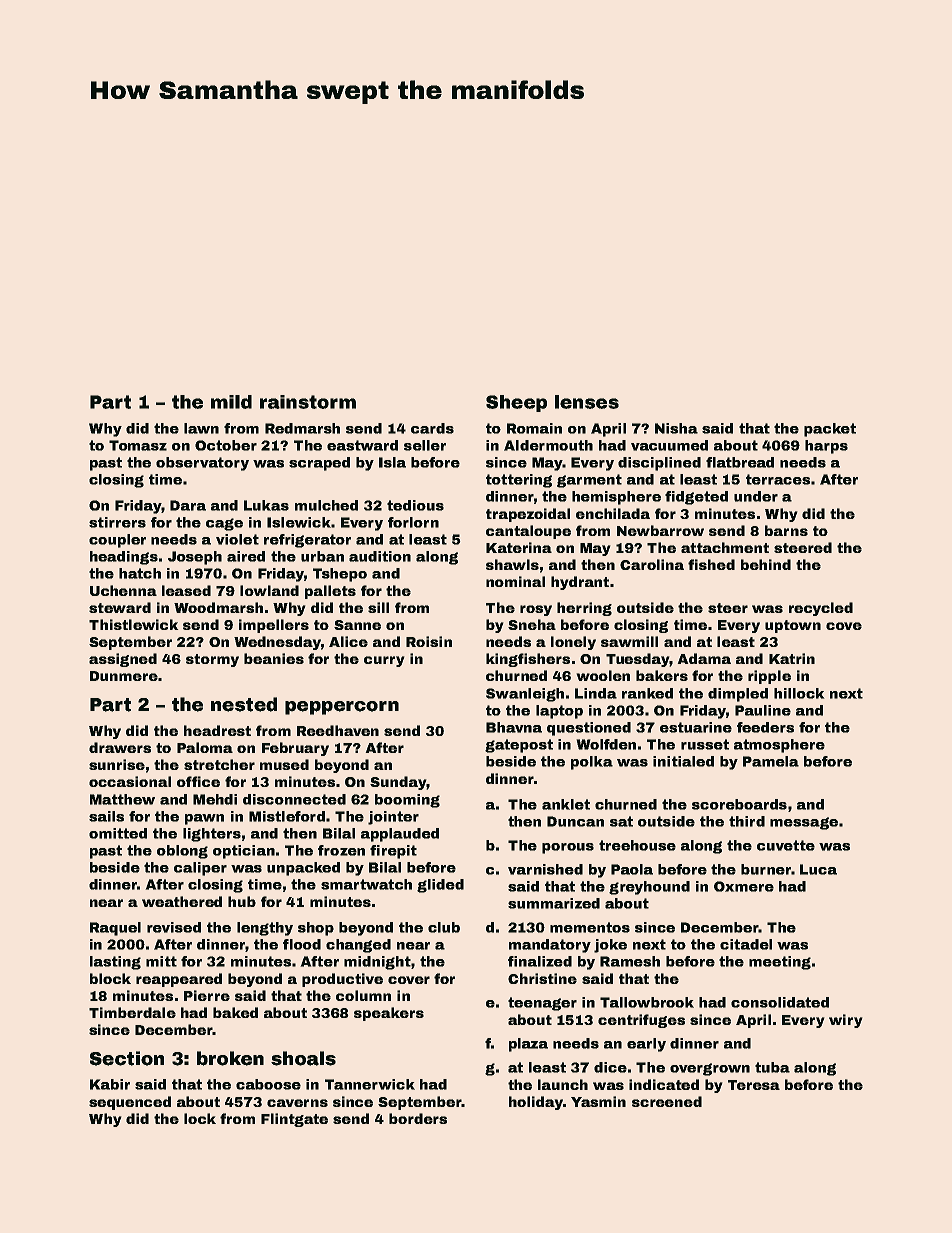  Describe the element at coordinates (554, 903) in the screenshot. I see `summarized` at that location.
